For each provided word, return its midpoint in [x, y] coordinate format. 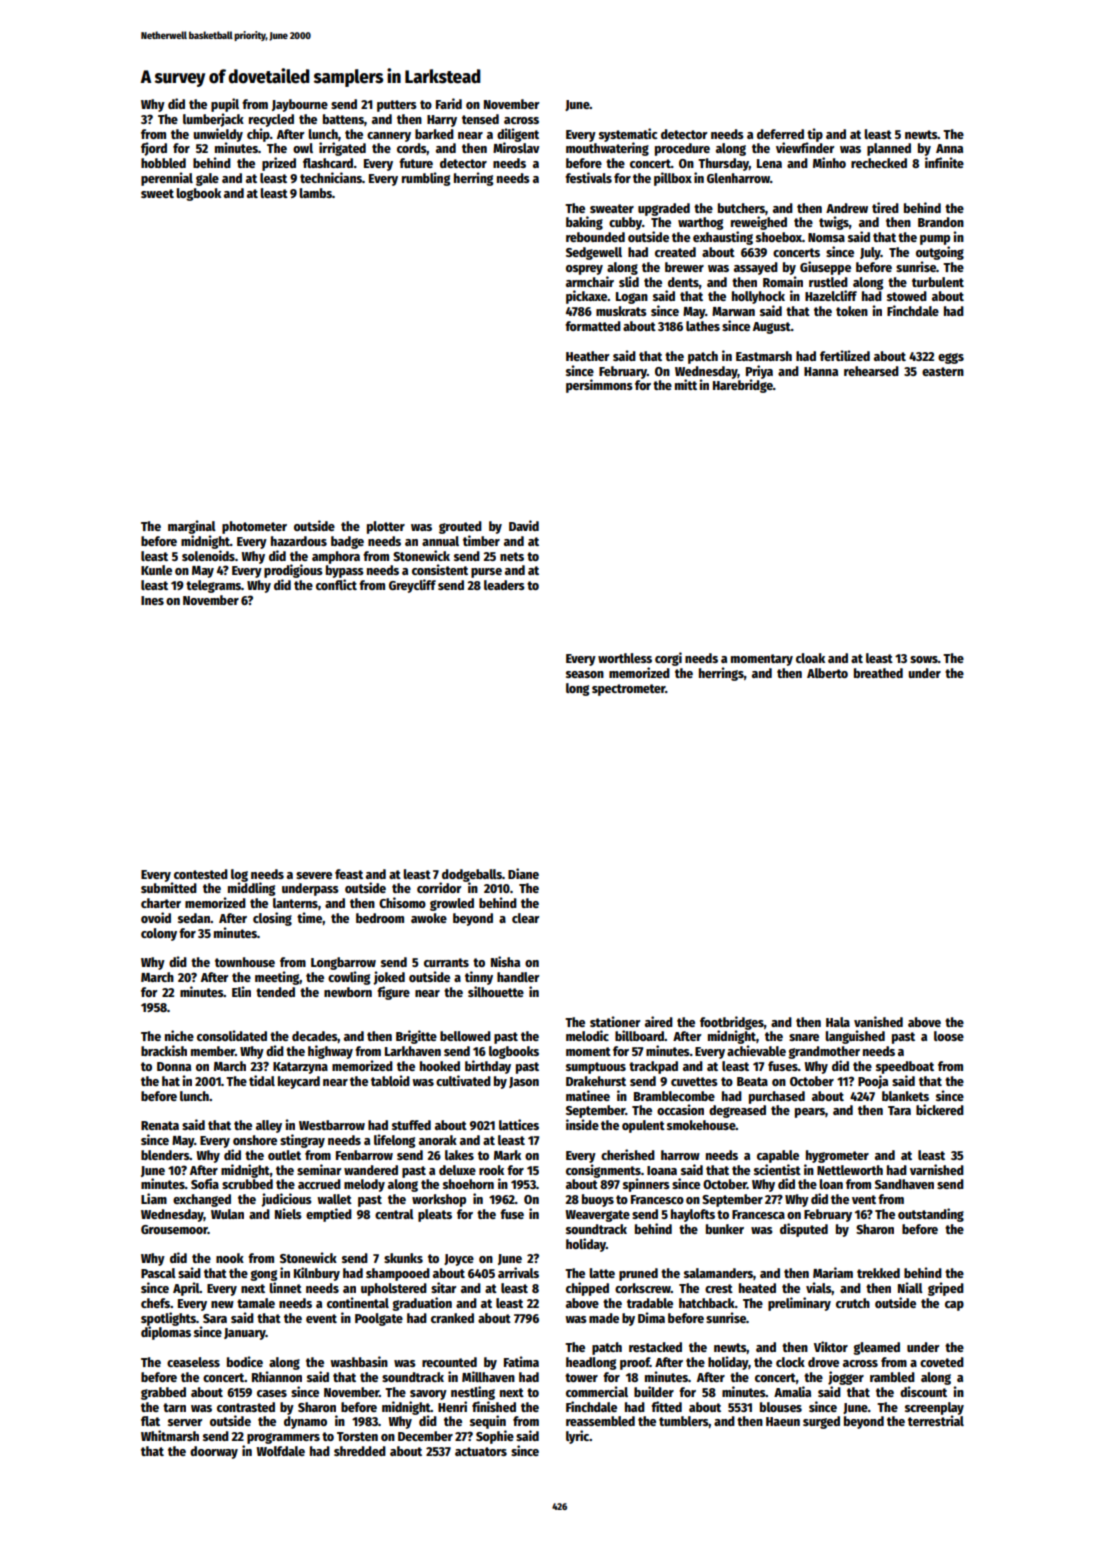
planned [889, 149]
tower [581, 1377]
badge [347, 542]
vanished [878, 1021]
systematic [628, 135]
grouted [460, 527]
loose [949, 1036]
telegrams [213, 586]
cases [272, 1393]
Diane [523, 873]
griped [946, 1289]
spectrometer [628, 690]
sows [924, 659]
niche [179, 1035]
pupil [225, 105]
